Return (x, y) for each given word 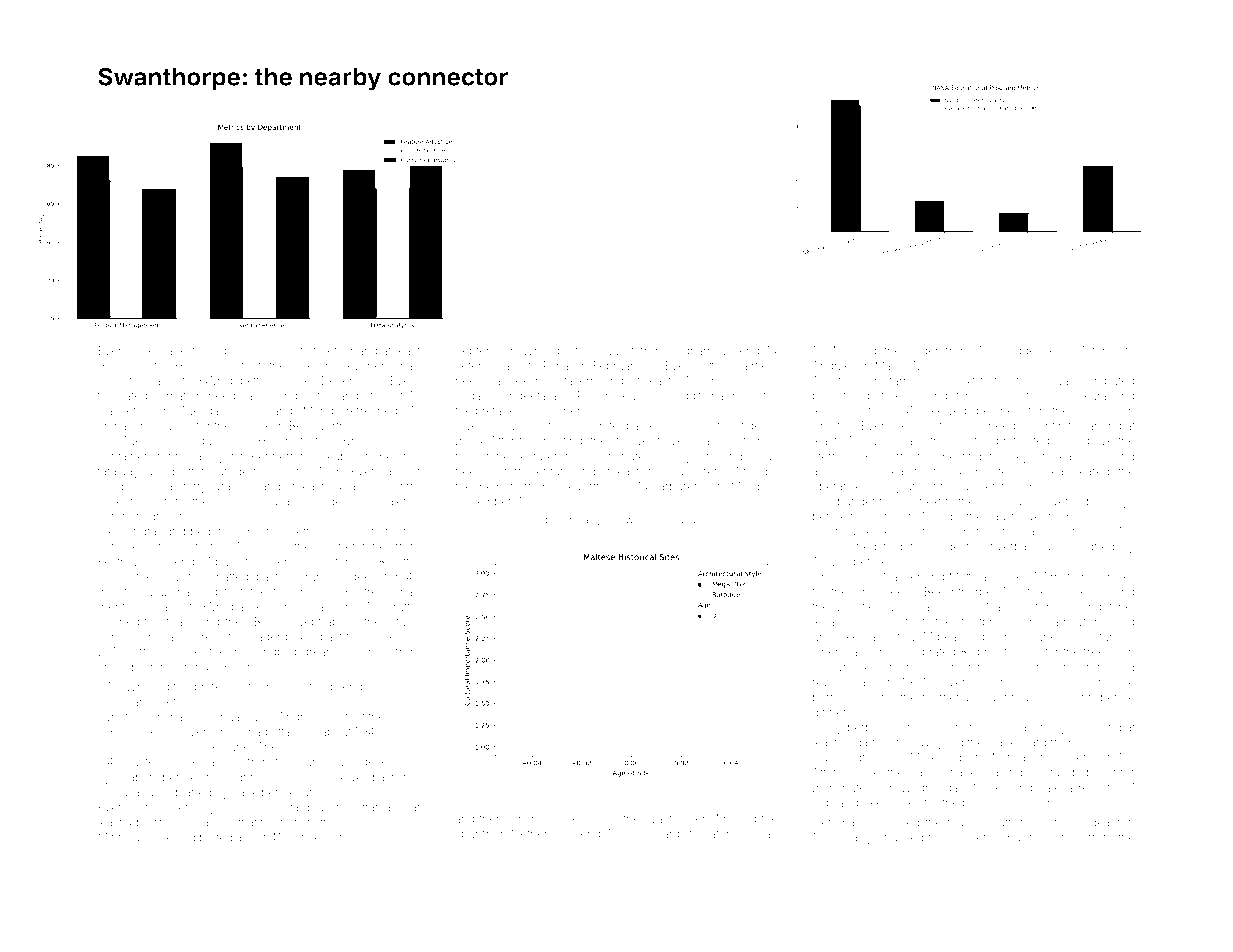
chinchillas (723, 380)
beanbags (964, 638)
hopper (1097, 412)
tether (166, 667)
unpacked (839, 638)
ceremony (189, 809)
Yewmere (366, 365)
